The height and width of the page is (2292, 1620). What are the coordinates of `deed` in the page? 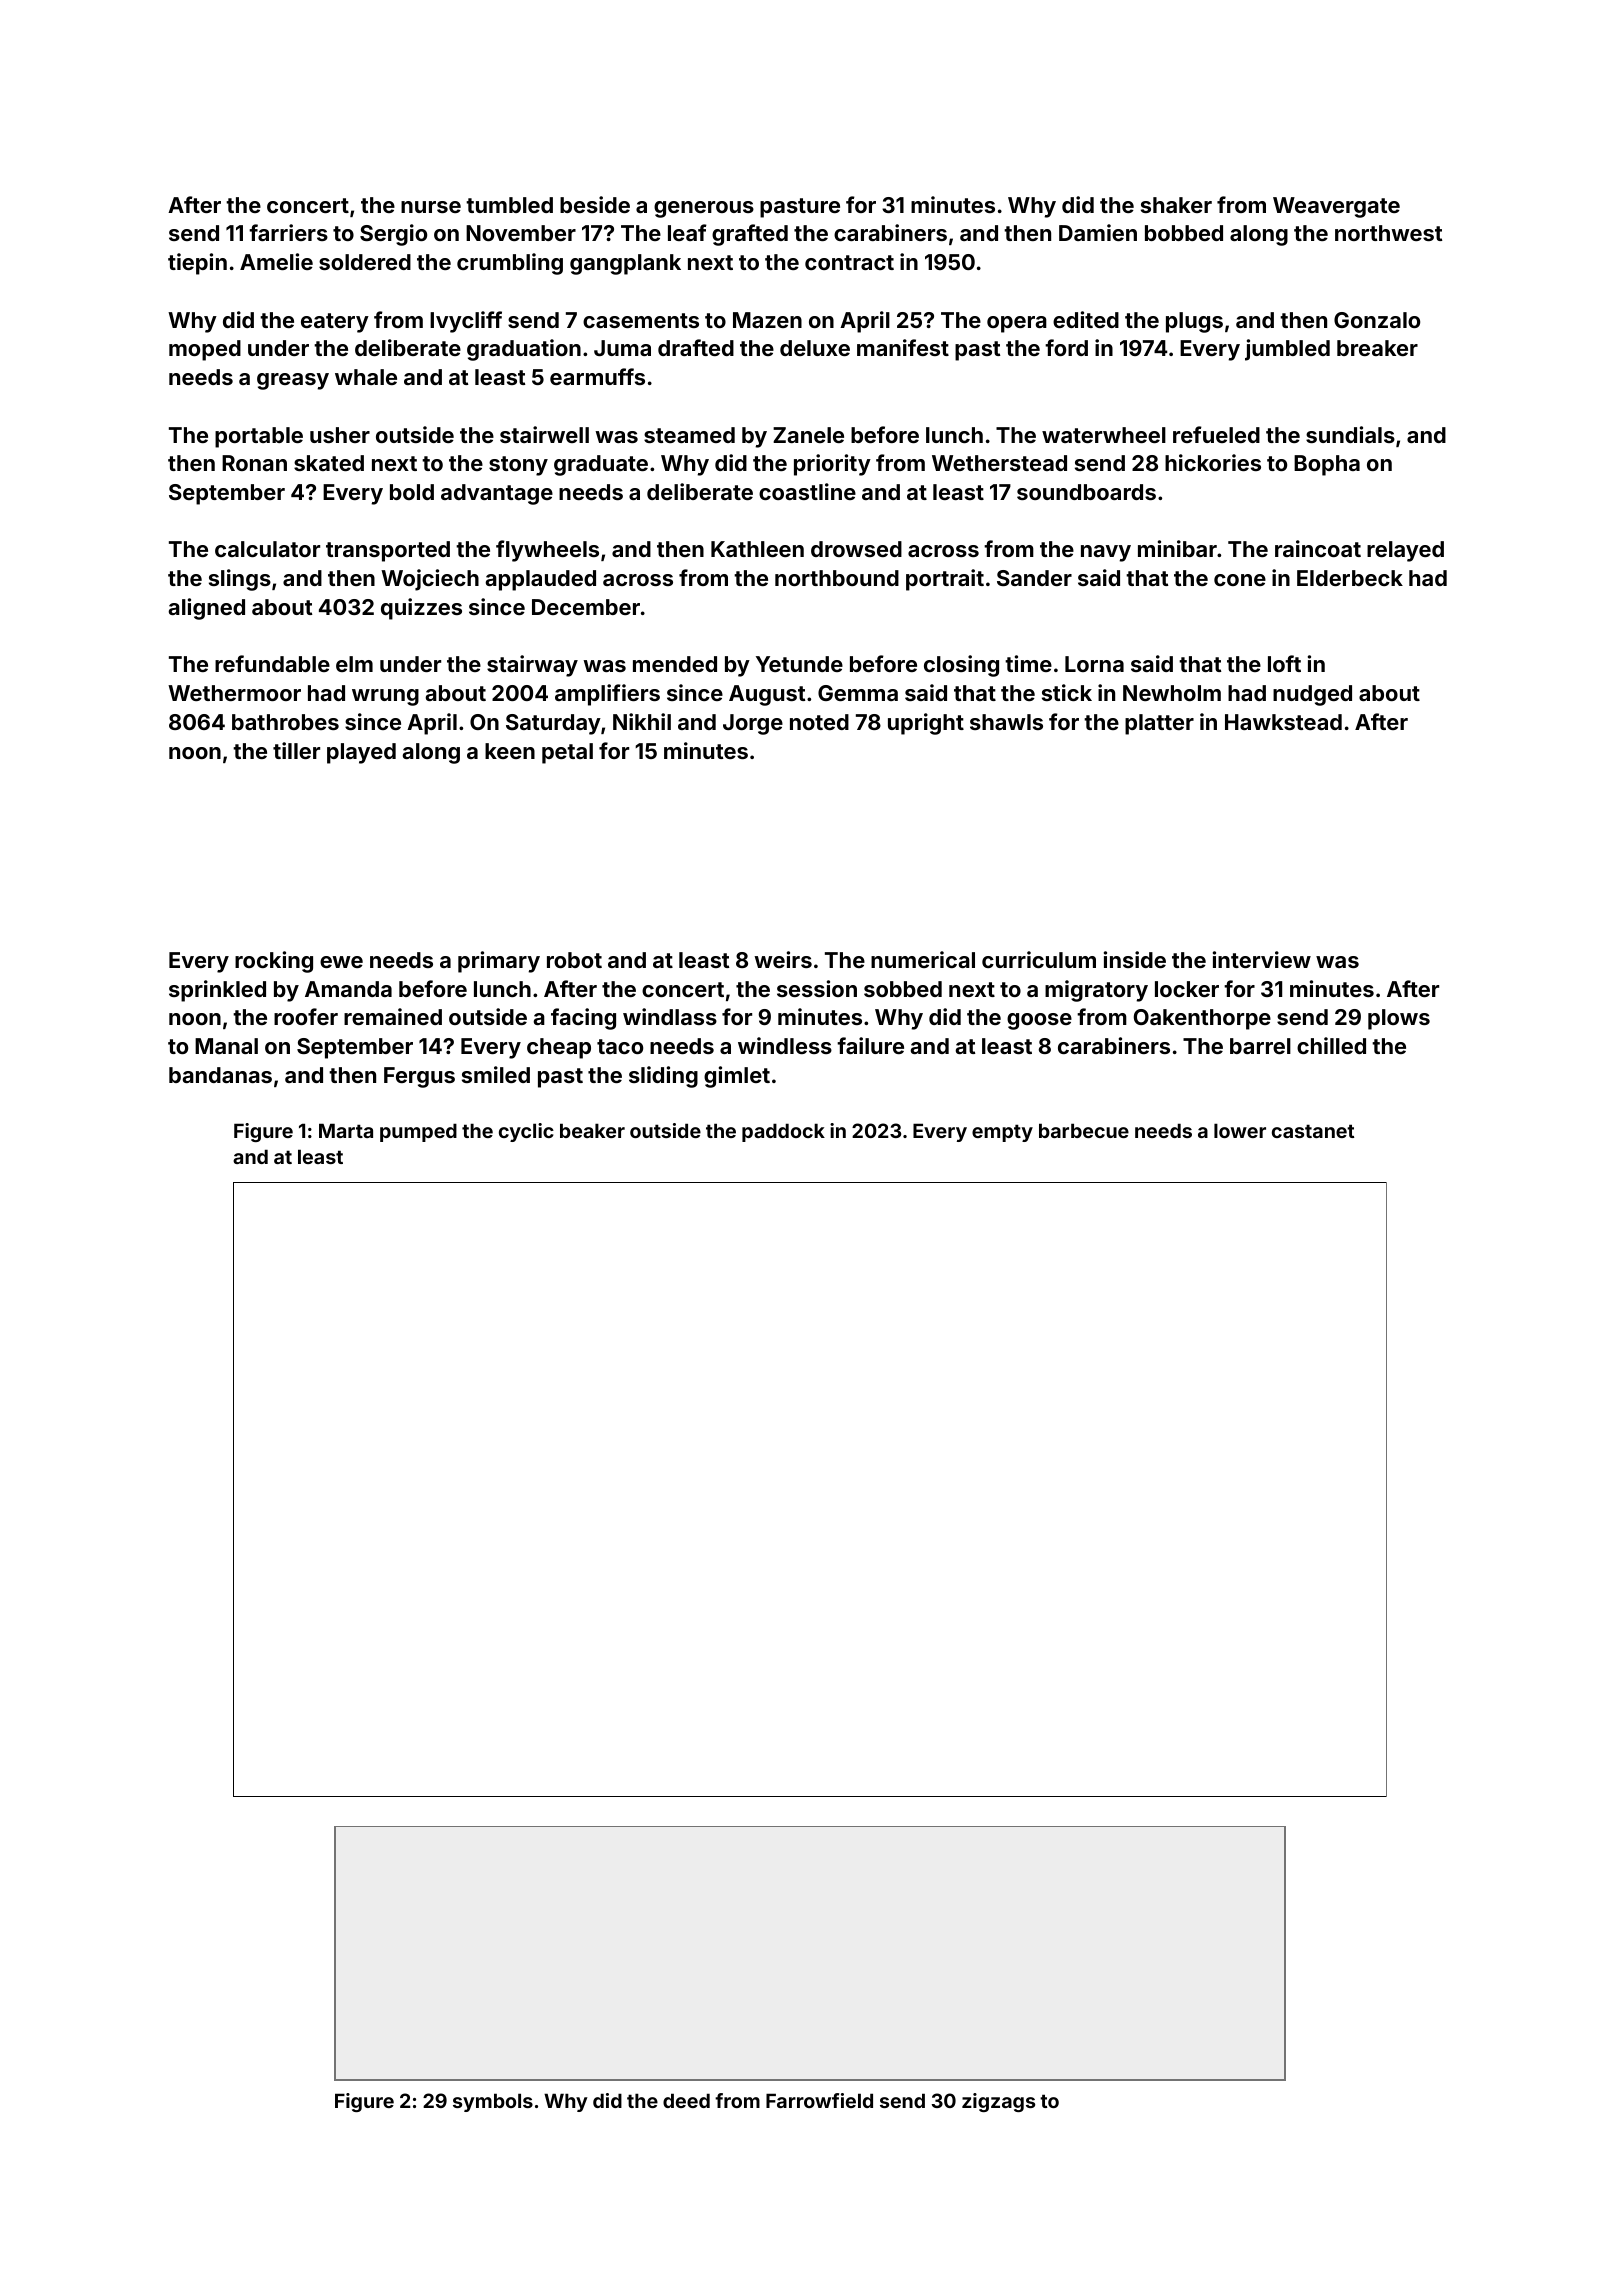 It's located at (686, 2100).
